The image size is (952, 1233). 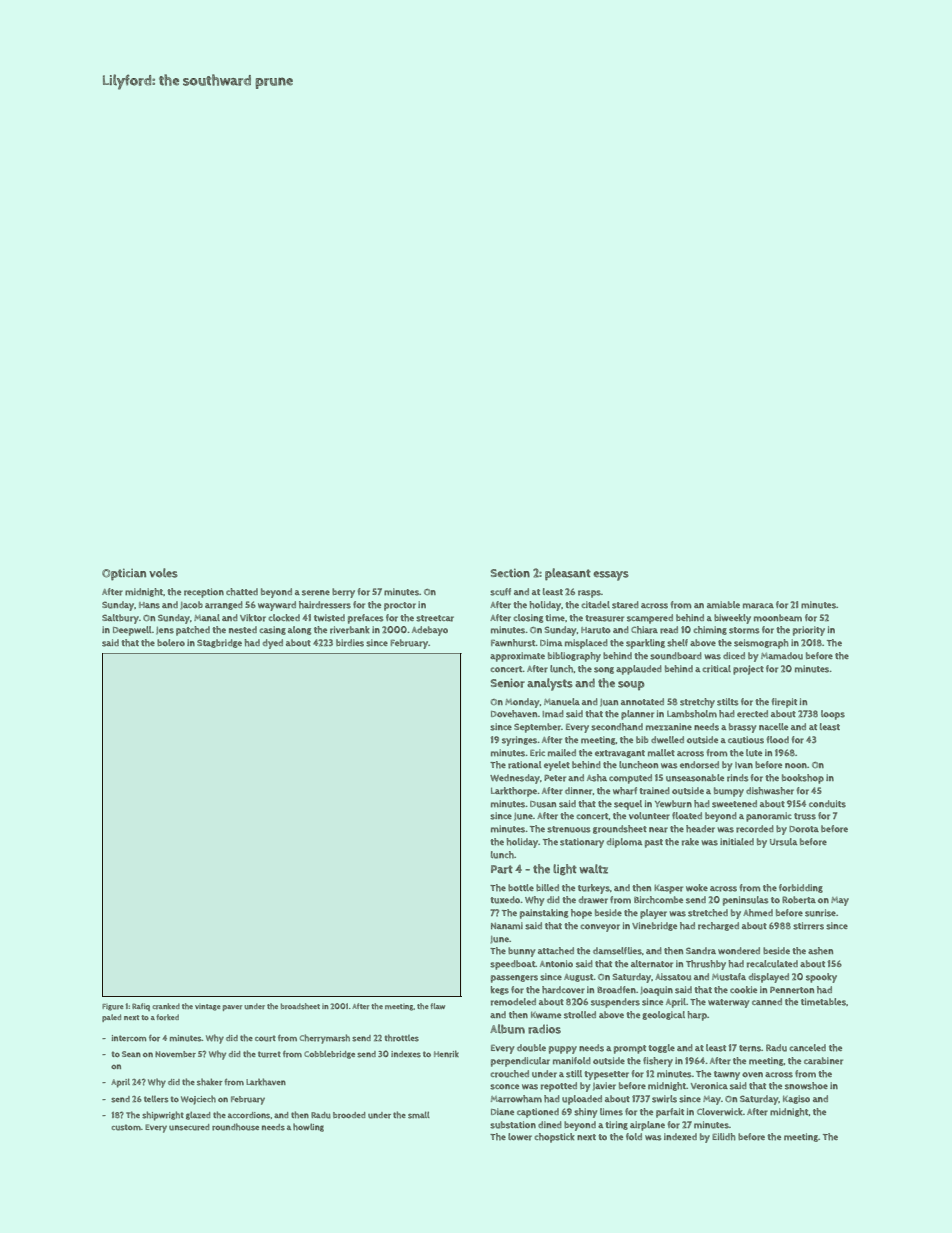 What do you see at coordinates (611, 576) in the document?
I see `essays` at bounding box center [611, 576].
